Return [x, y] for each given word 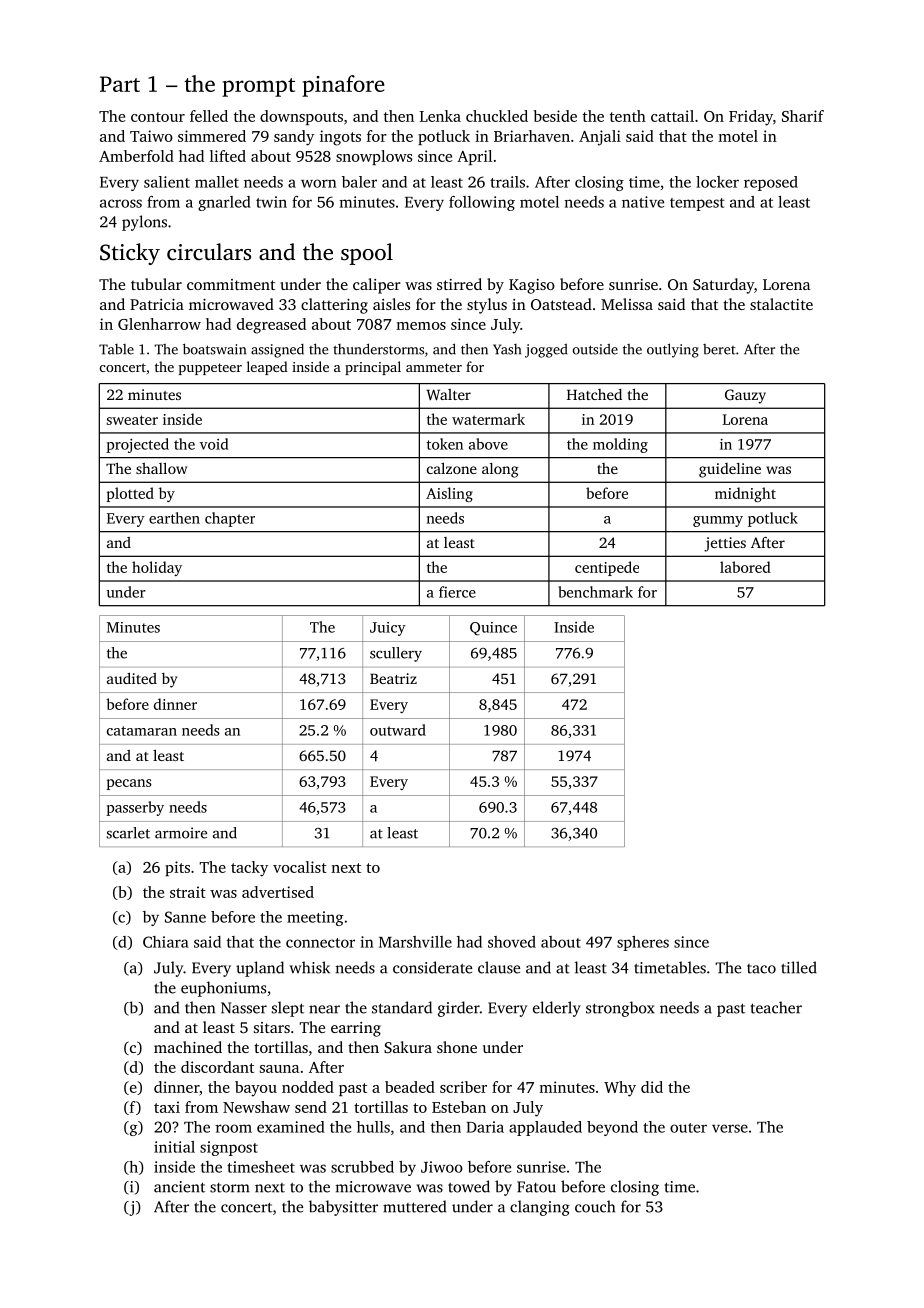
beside [555, 116]
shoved [512, 942]
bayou [256, 1089]
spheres [643, 943]
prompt [258, 87]
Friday [751, 118]
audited [132, 678]
